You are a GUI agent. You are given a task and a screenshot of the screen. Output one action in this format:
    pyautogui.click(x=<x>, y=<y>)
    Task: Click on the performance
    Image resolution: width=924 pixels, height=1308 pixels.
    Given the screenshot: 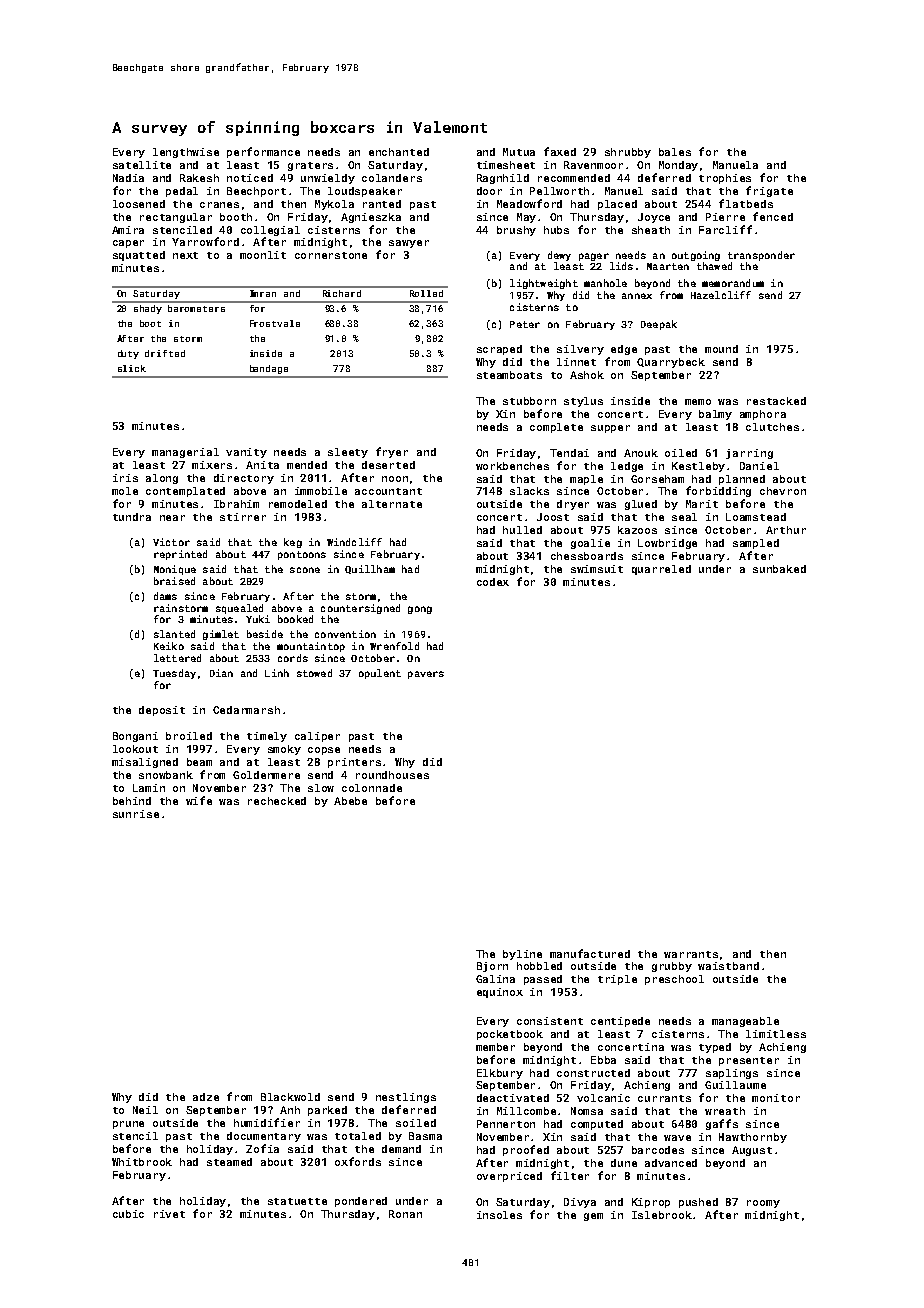 What is the action you would take?
    pyautogui.click(x=263, y=152)
